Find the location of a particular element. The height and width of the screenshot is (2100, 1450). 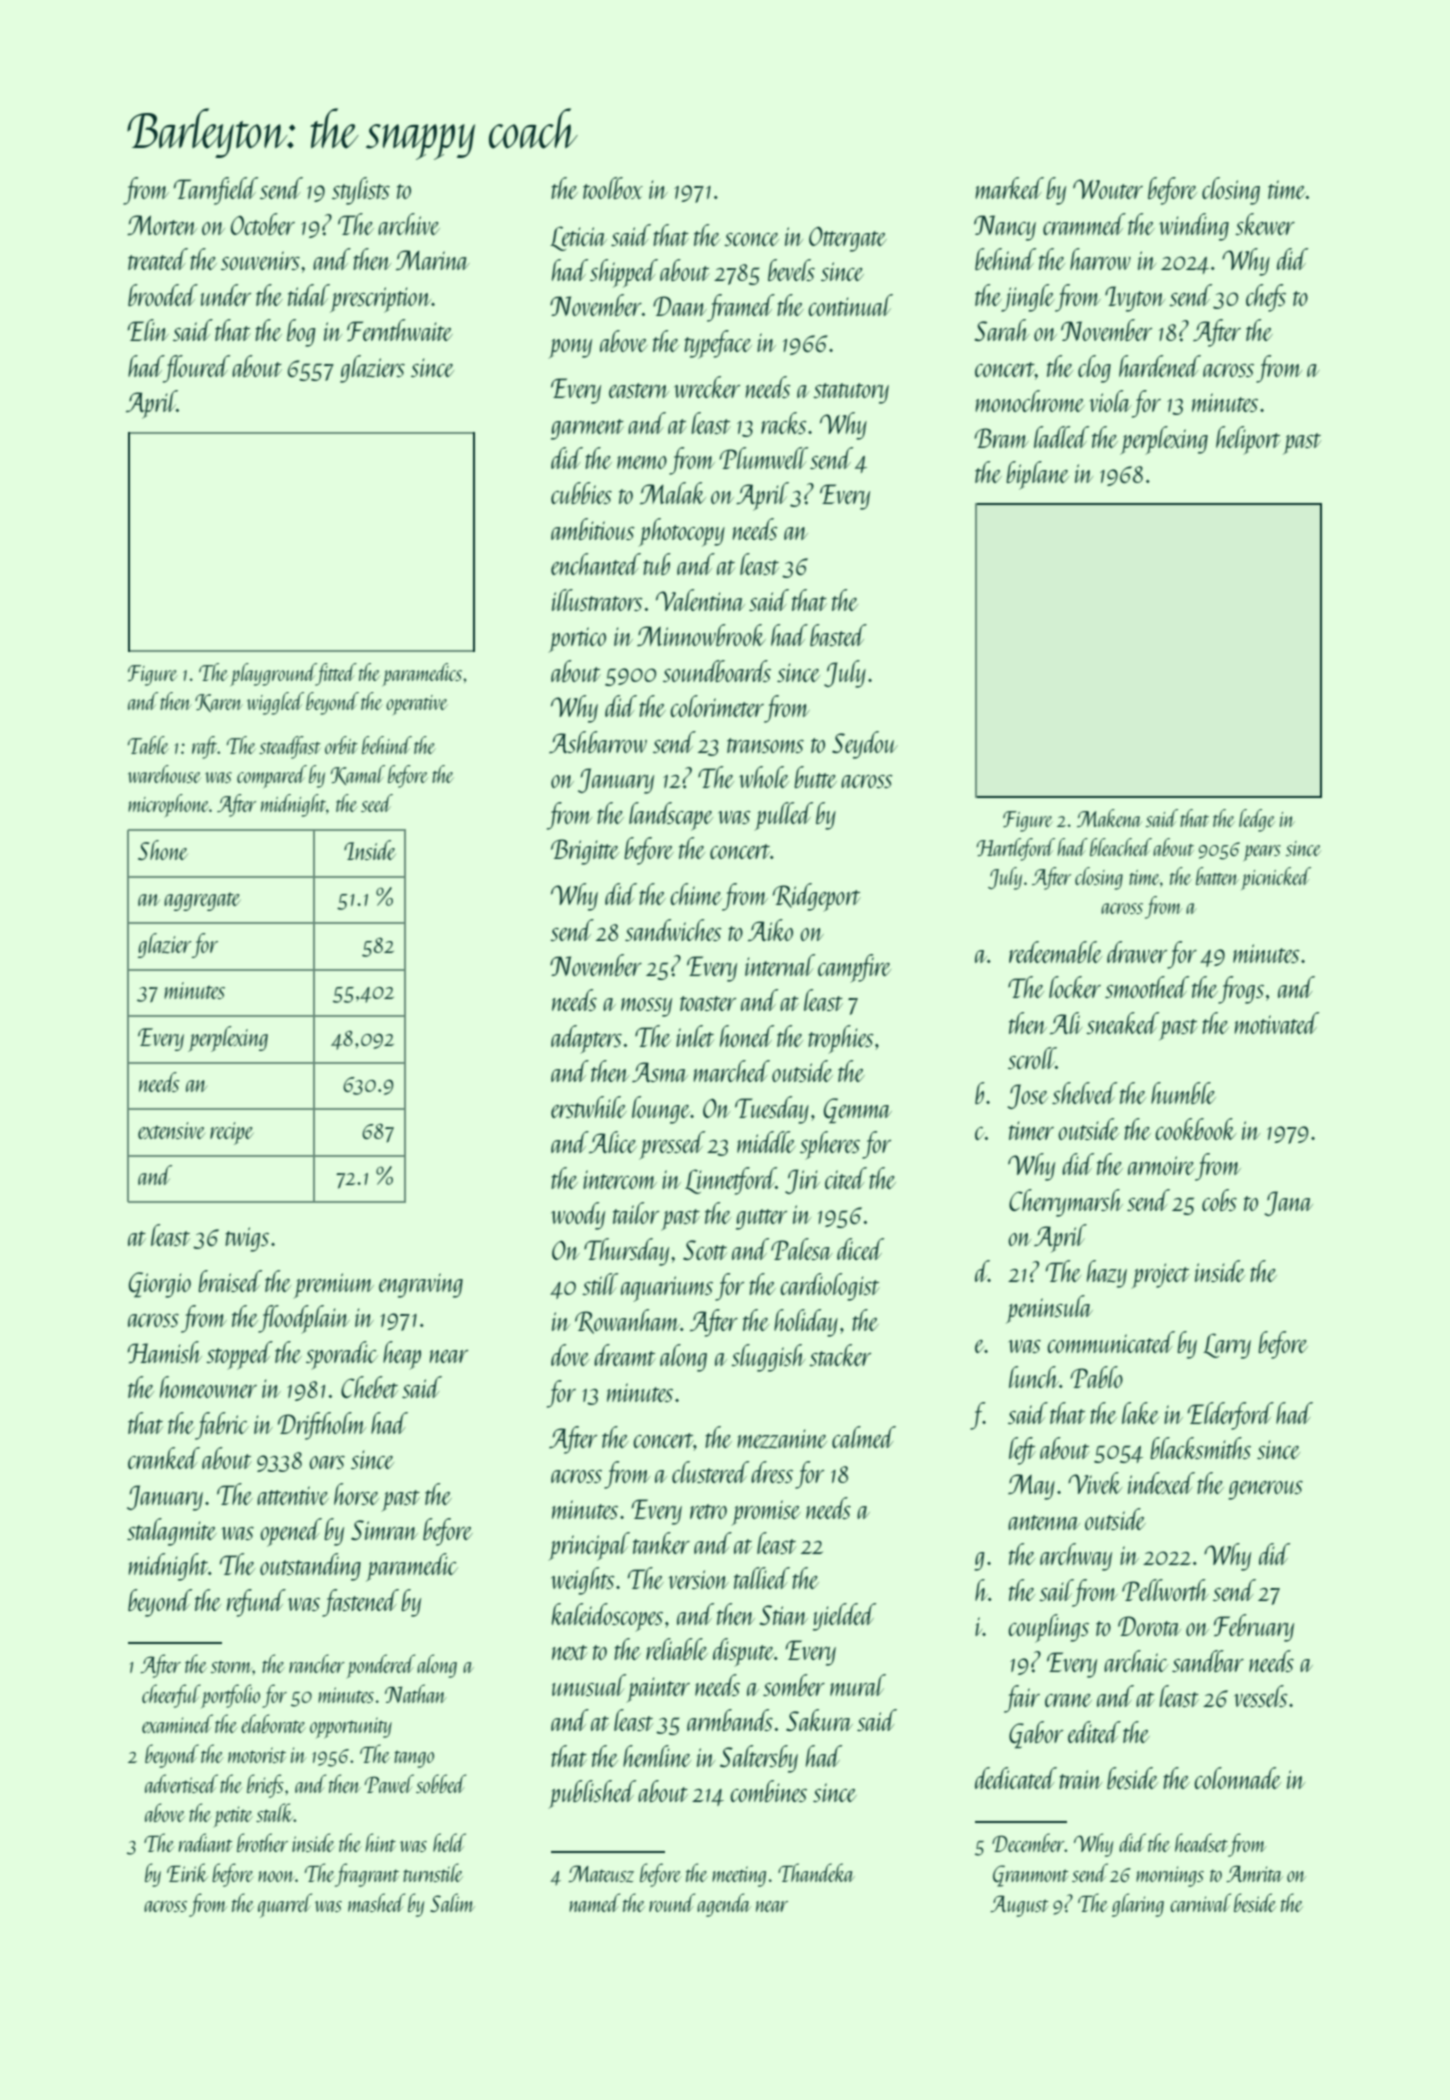

Mateusz is located at coordinates (601, 1873).
